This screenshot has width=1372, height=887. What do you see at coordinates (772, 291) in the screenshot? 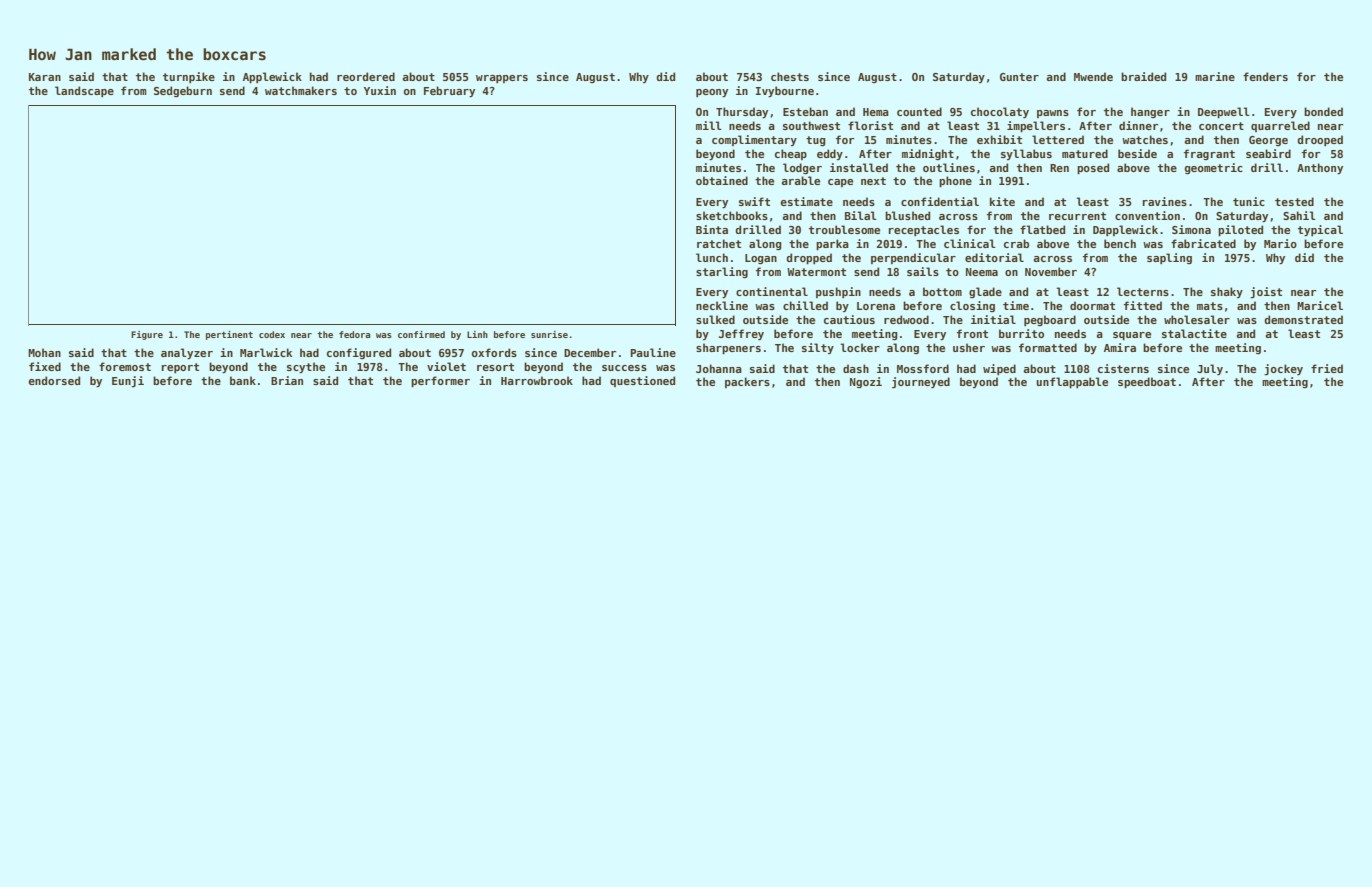
I see `continental` at bounding box center [772, 291].
